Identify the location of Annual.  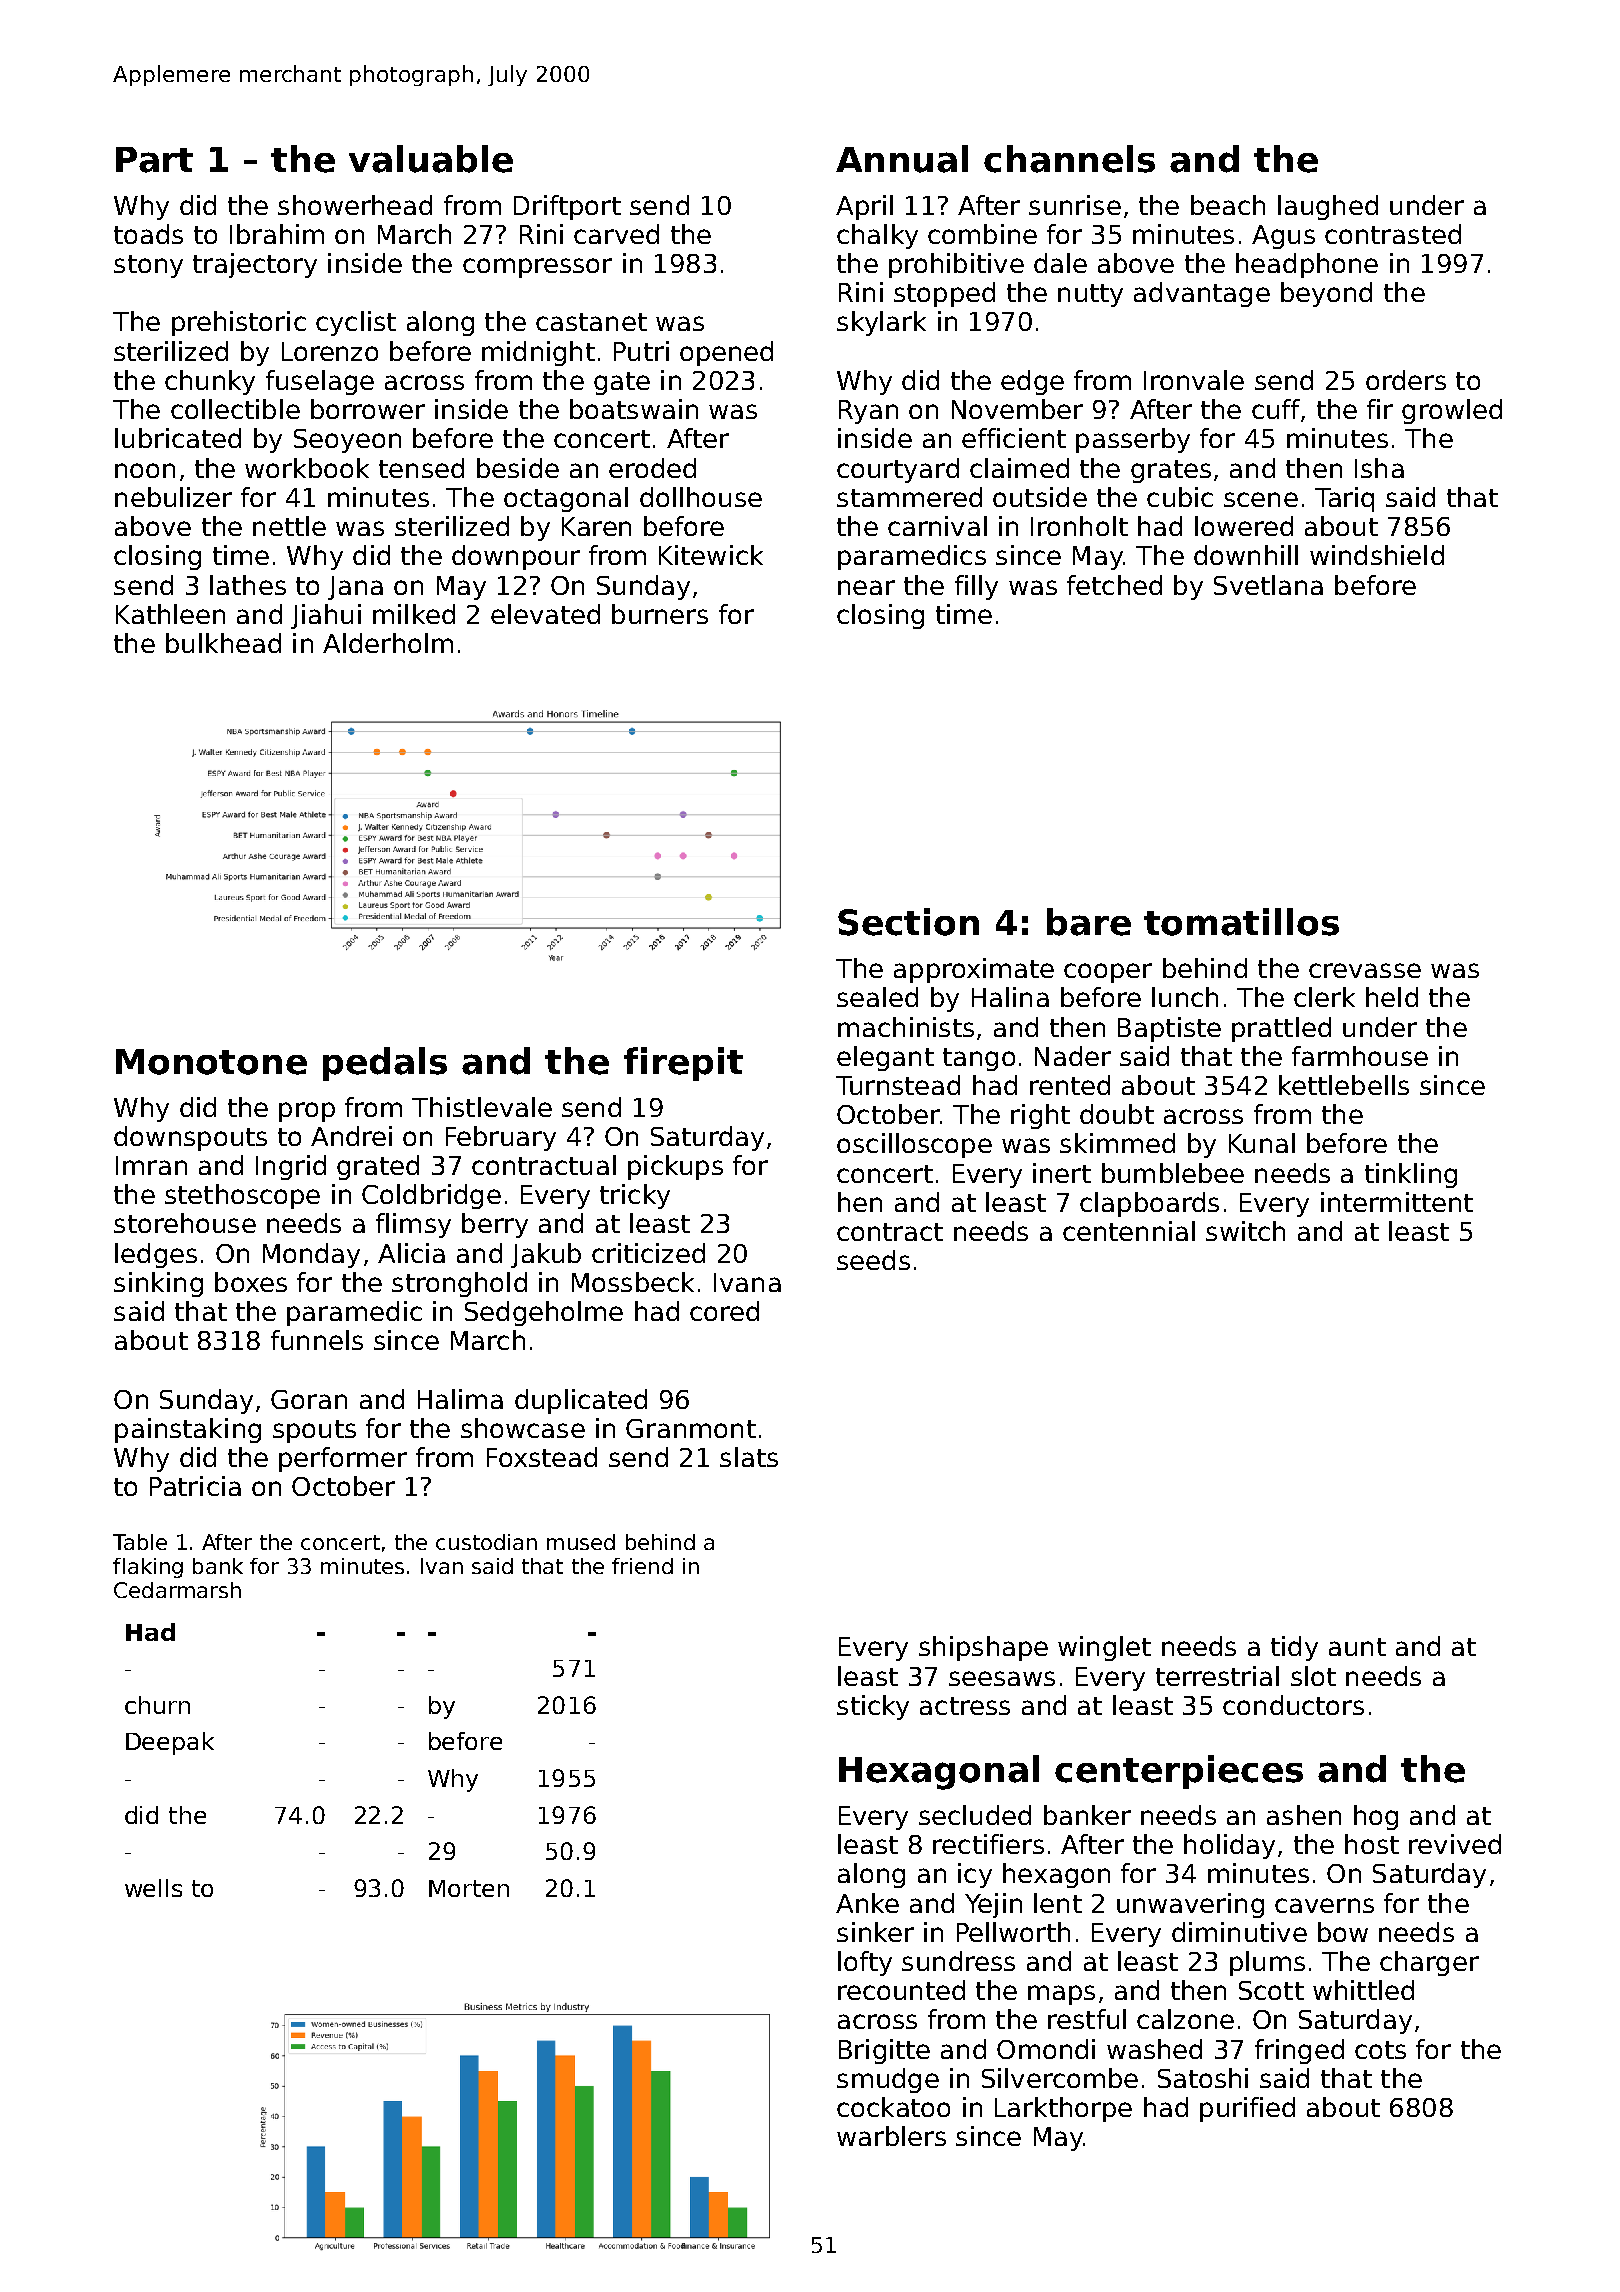
(902, 159).
